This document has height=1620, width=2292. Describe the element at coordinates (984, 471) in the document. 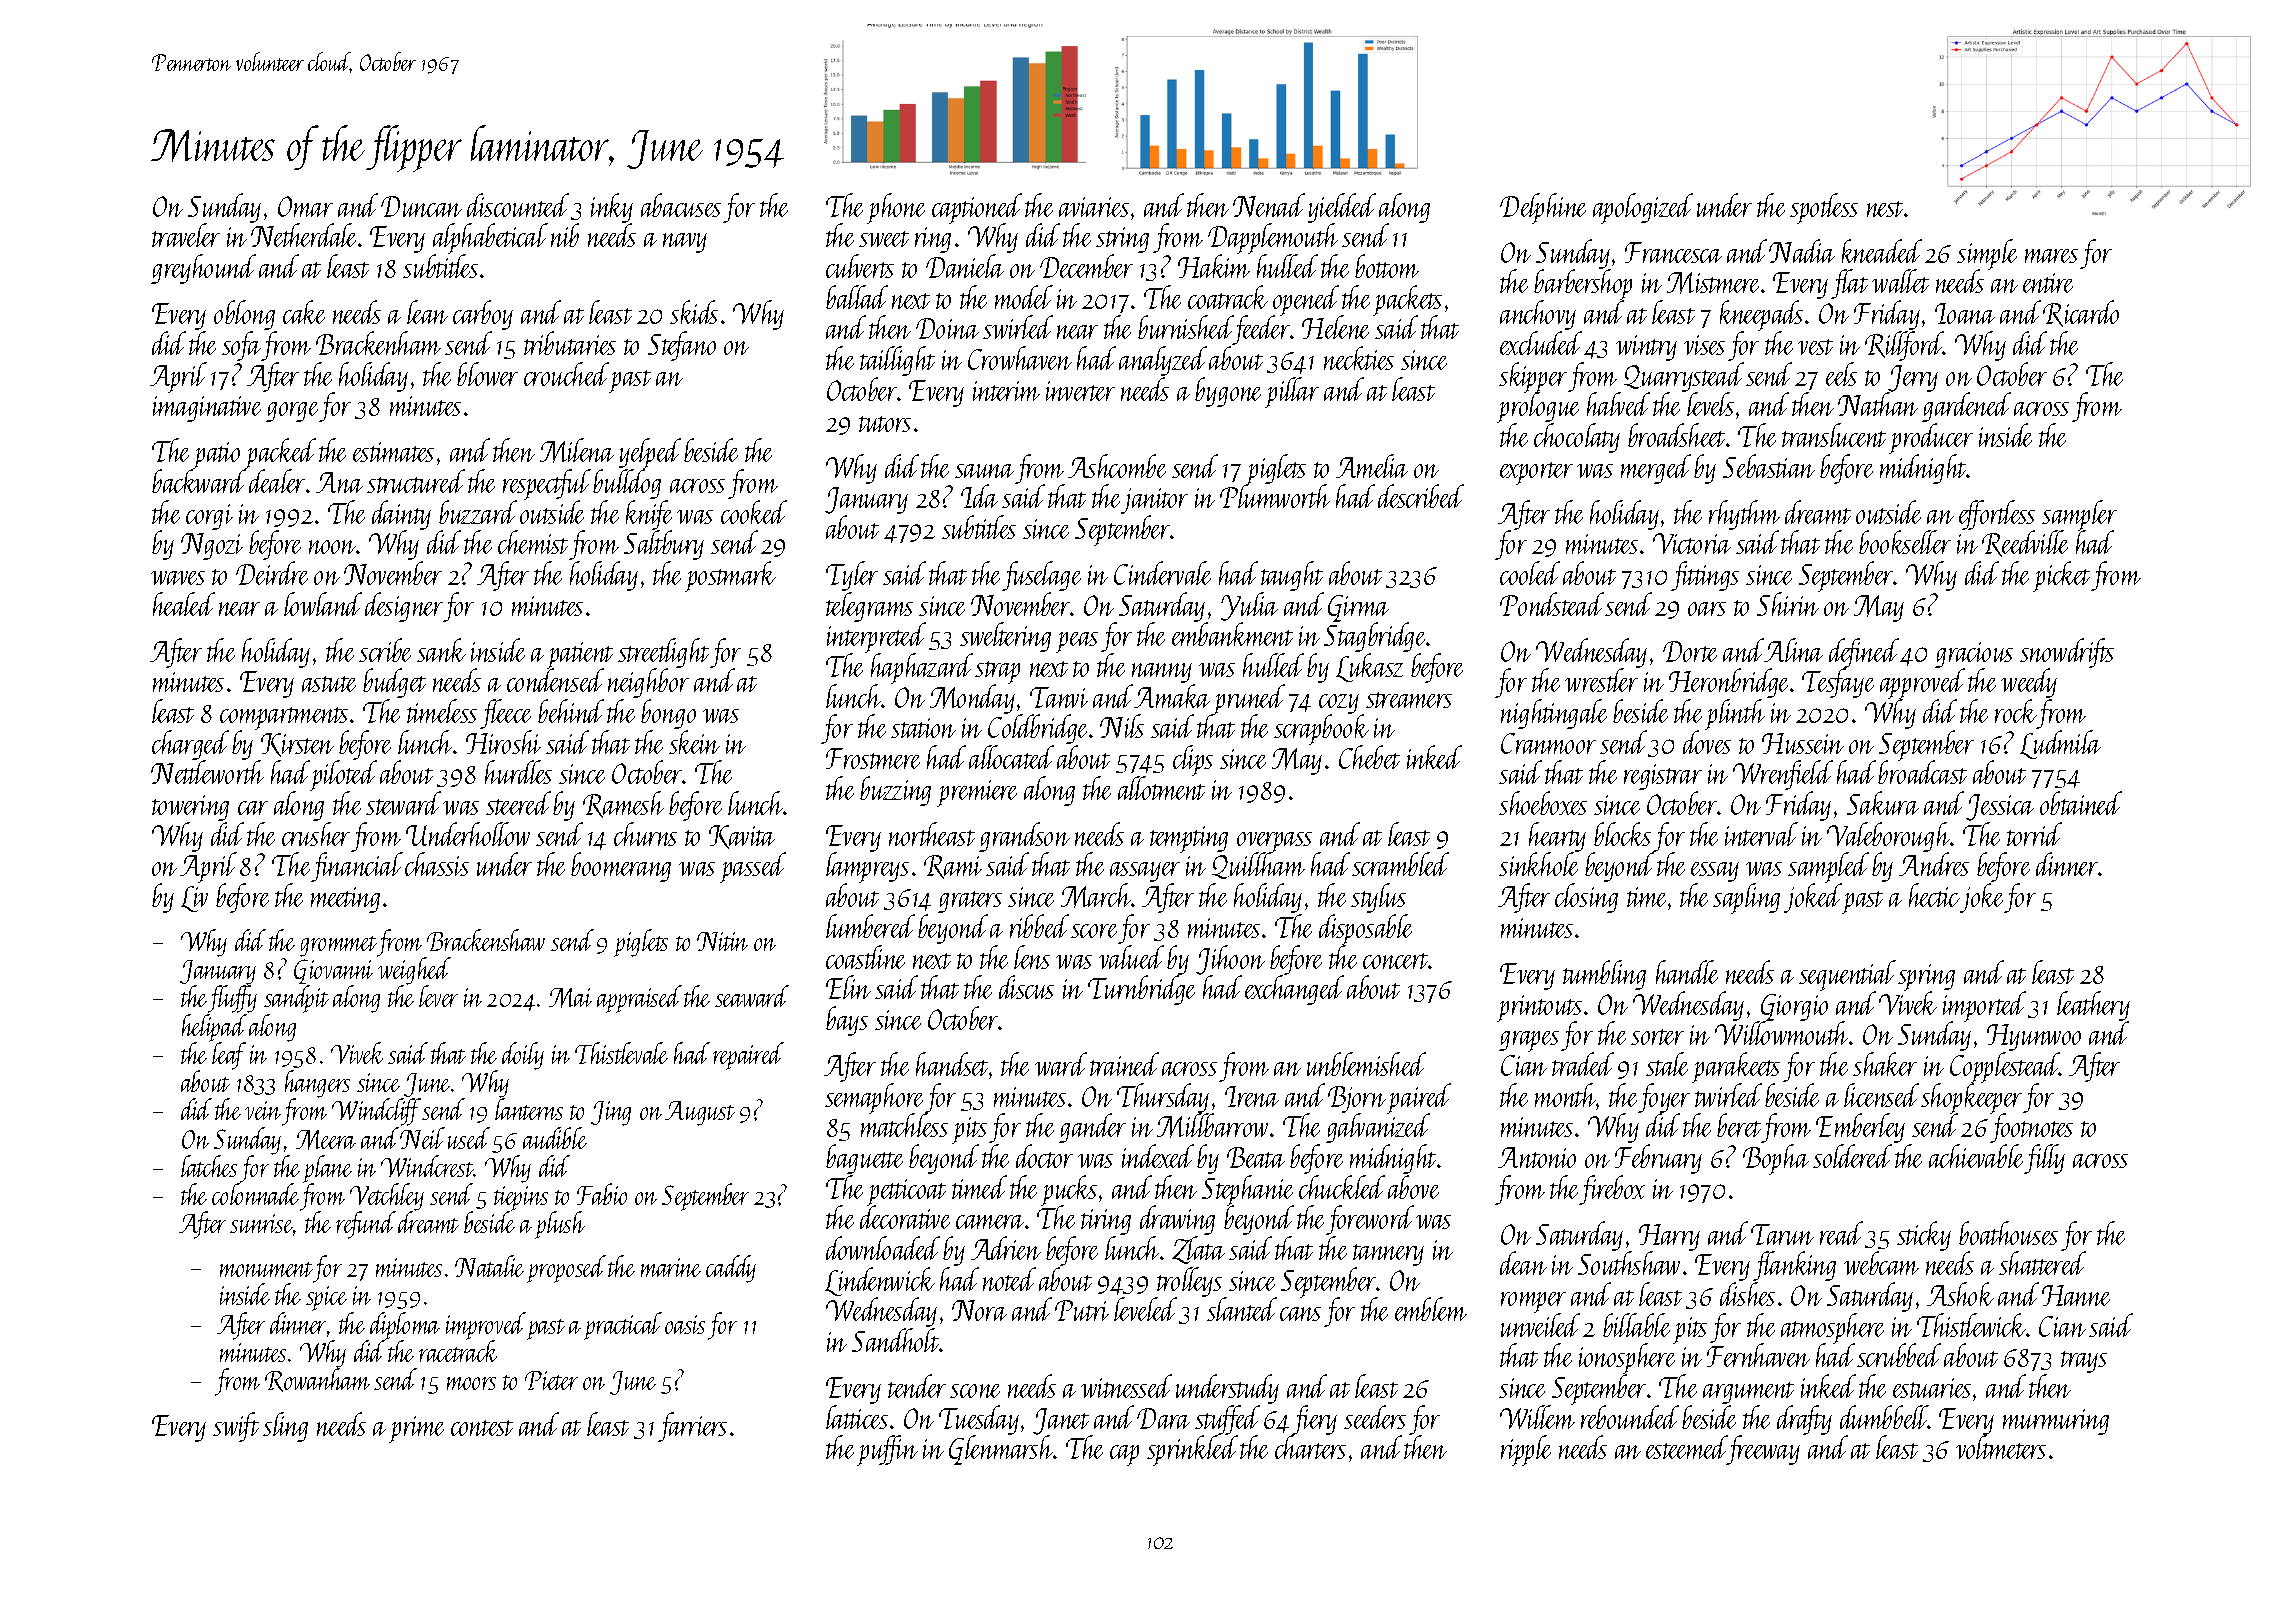

I see `sauna` at that location.
